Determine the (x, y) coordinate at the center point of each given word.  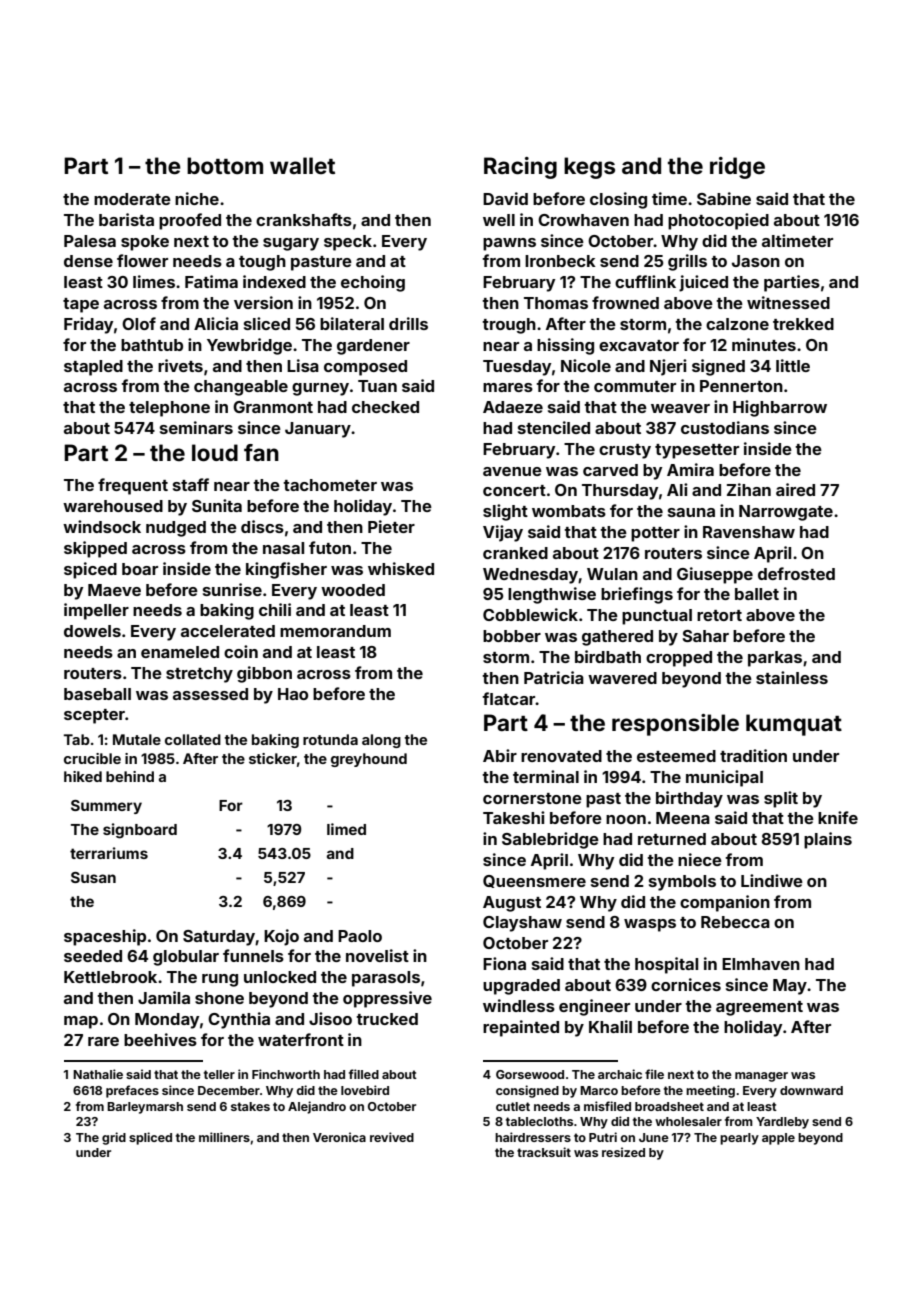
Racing (520, 168)
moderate (132, 199)
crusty (625, 451)
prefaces (132, 1091)
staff (191, 484)
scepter (94, 716)
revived (392, 1137)
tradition (753, 755)
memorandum (335, 631)
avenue (512, 471)
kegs (589, 168)
